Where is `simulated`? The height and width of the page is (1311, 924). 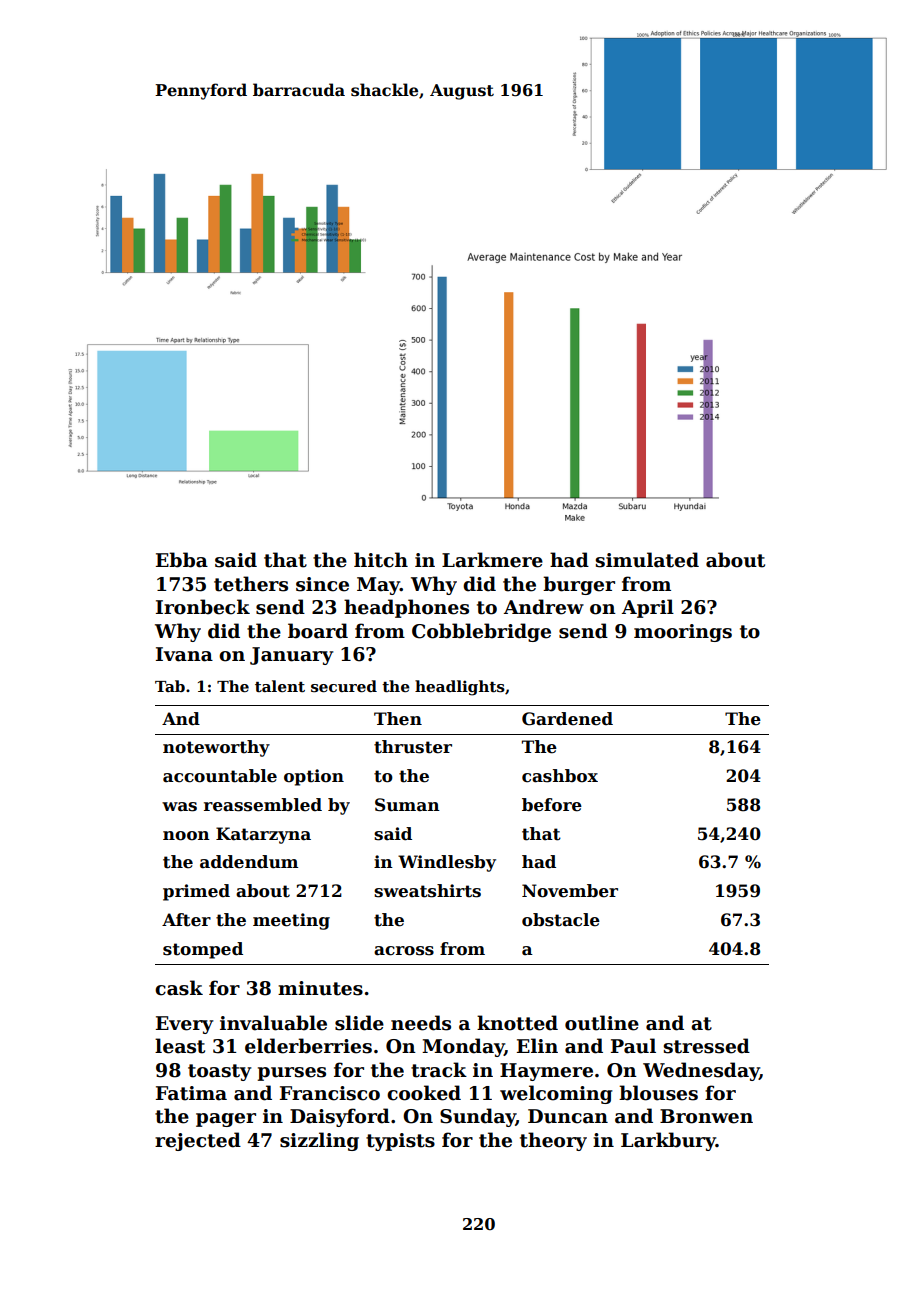
simulated is located at coordinates (647, 560).
